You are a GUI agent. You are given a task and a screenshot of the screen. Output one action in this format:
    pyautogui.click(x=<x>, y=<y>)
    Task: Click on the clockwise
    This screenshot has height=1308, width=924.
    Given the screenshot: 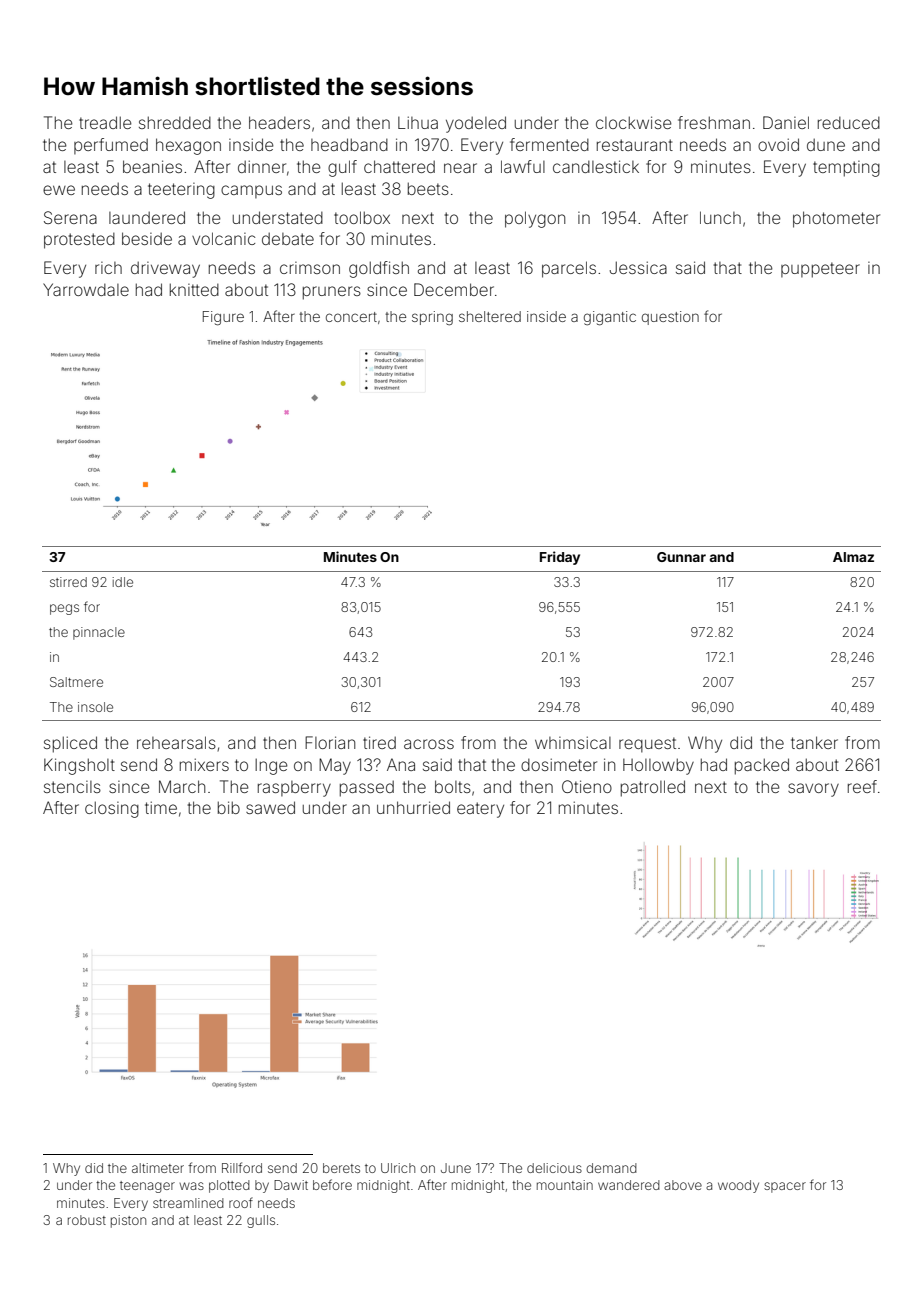 What is the action you would take?
    pyautogui.click(x=634, y=122)
